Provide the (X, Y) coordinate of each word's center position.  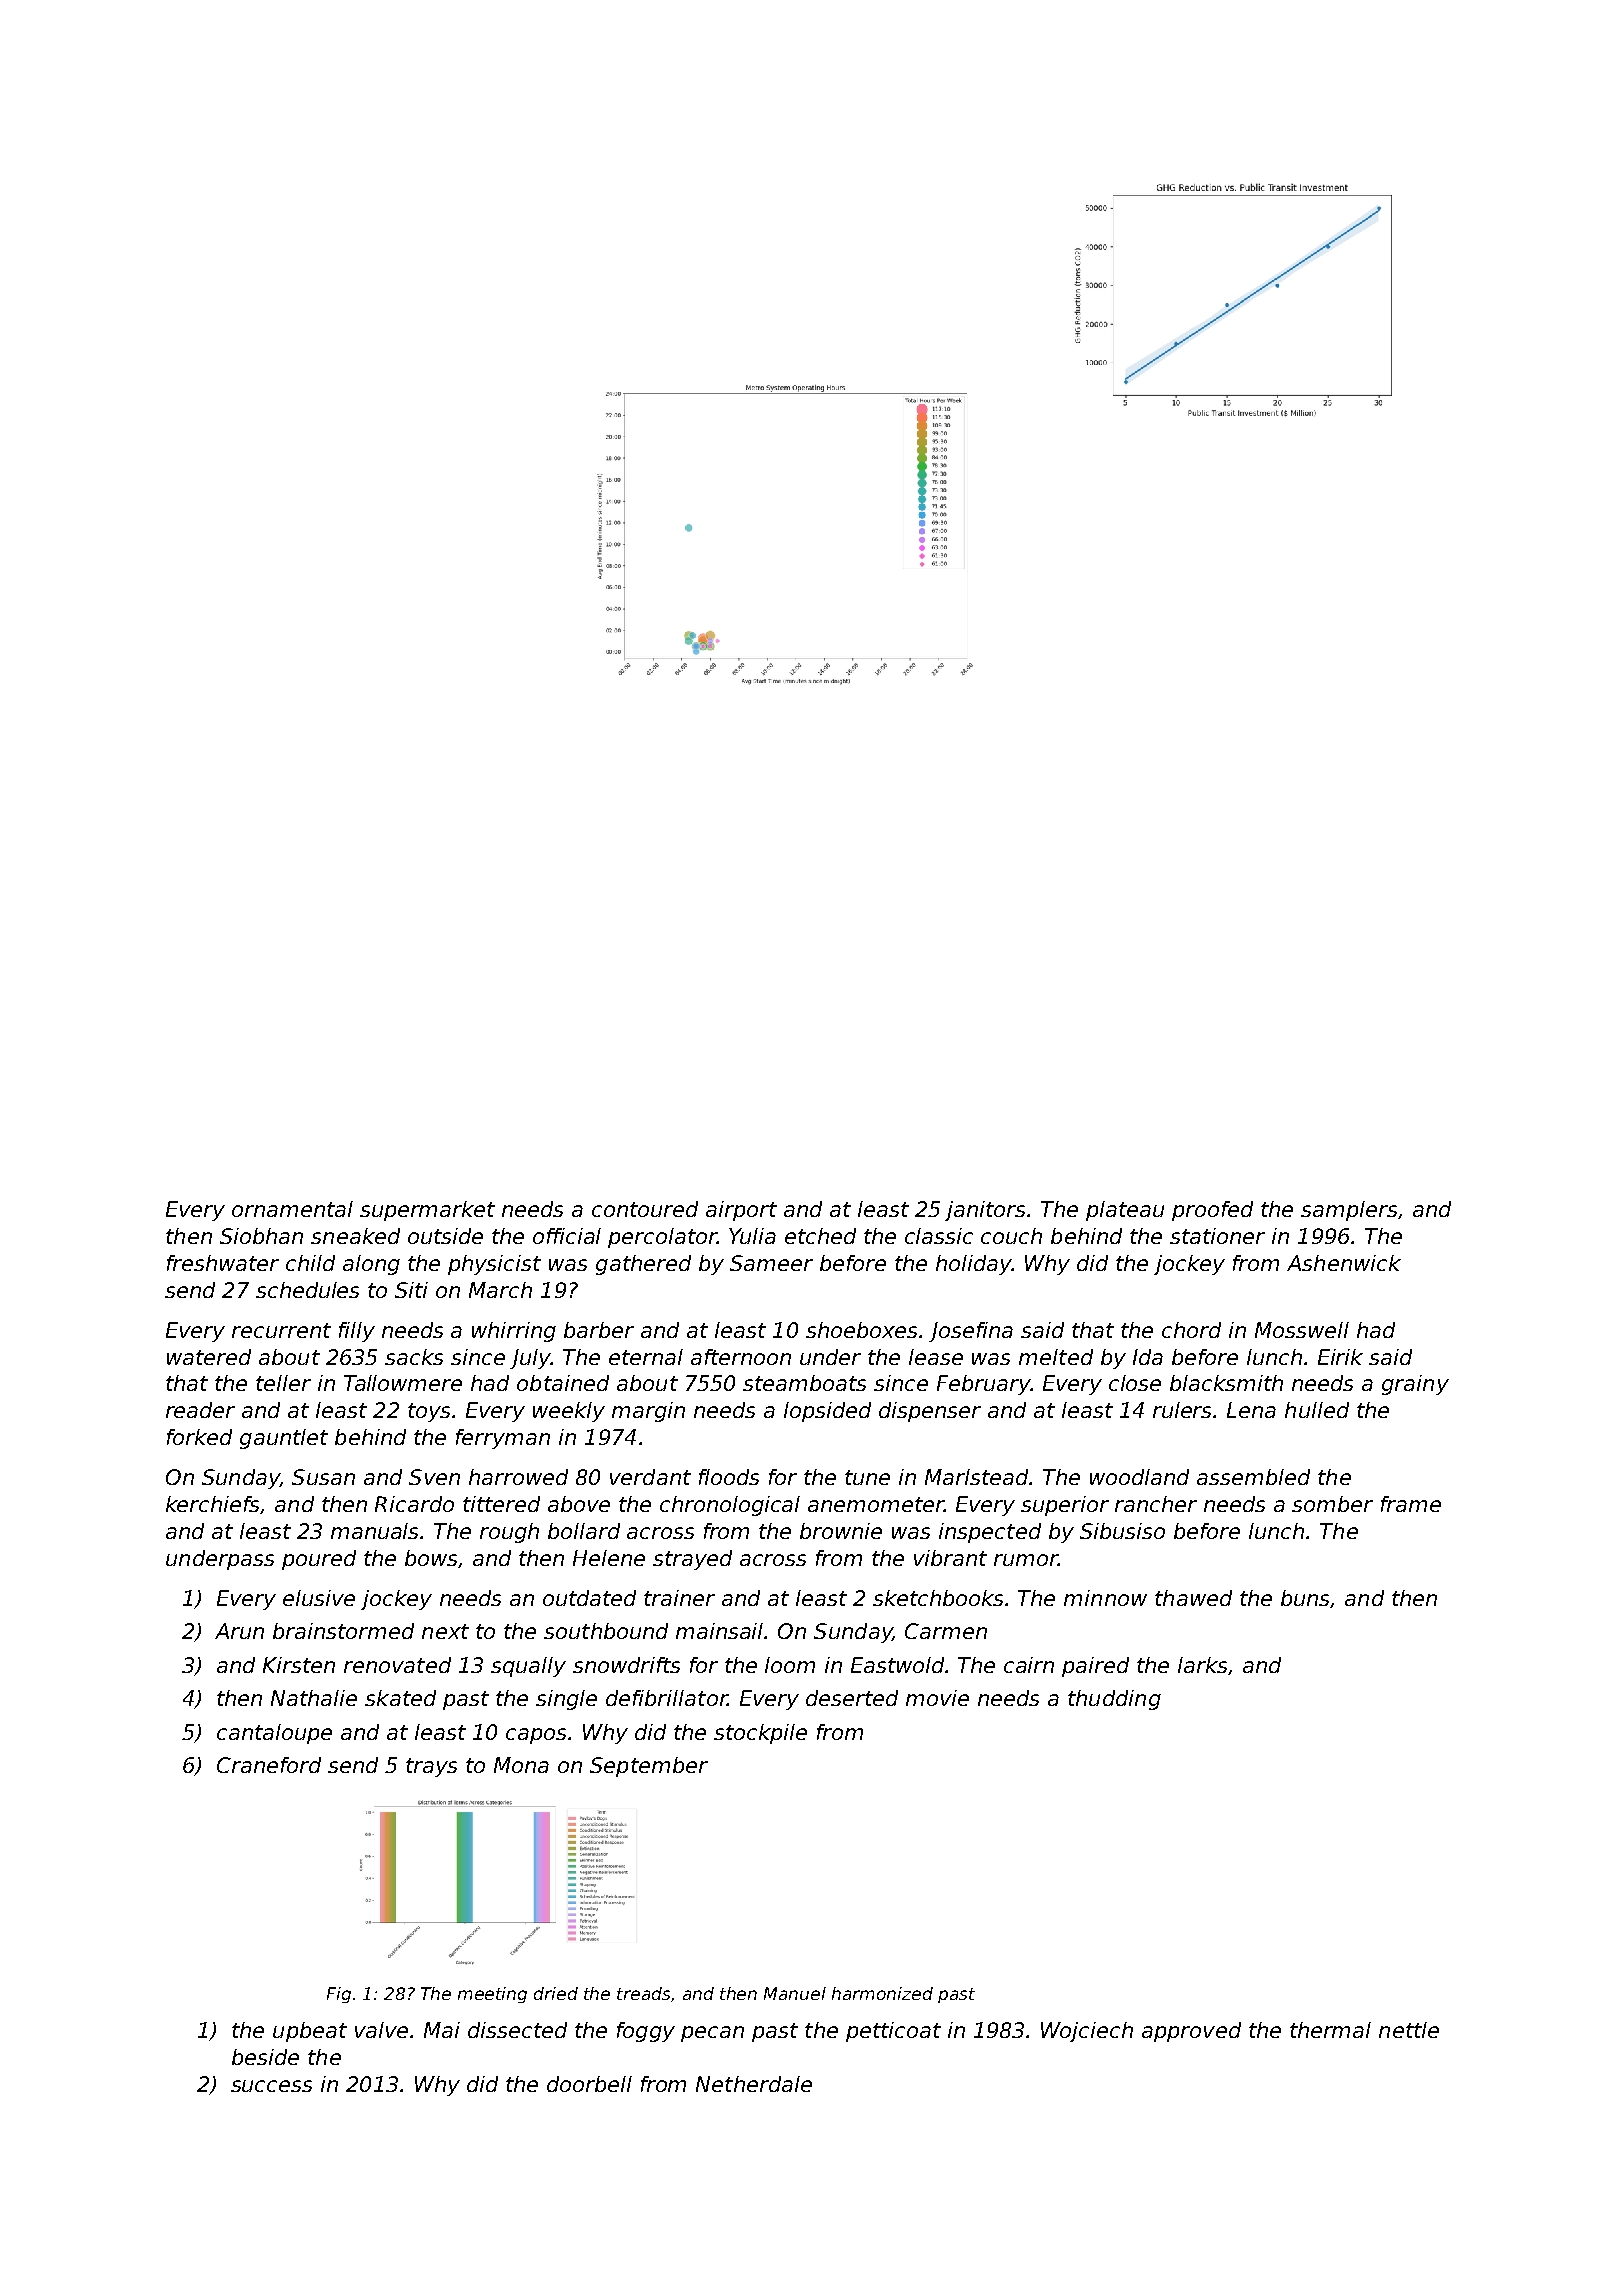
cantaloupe (274, 1734)
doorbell (589, 2084)
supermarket (427, 1211)
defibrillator (666, 1698)
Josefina (971, 1332)
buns (1306, 1599)
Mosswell (1302, 1330)
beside (265, 2057)
